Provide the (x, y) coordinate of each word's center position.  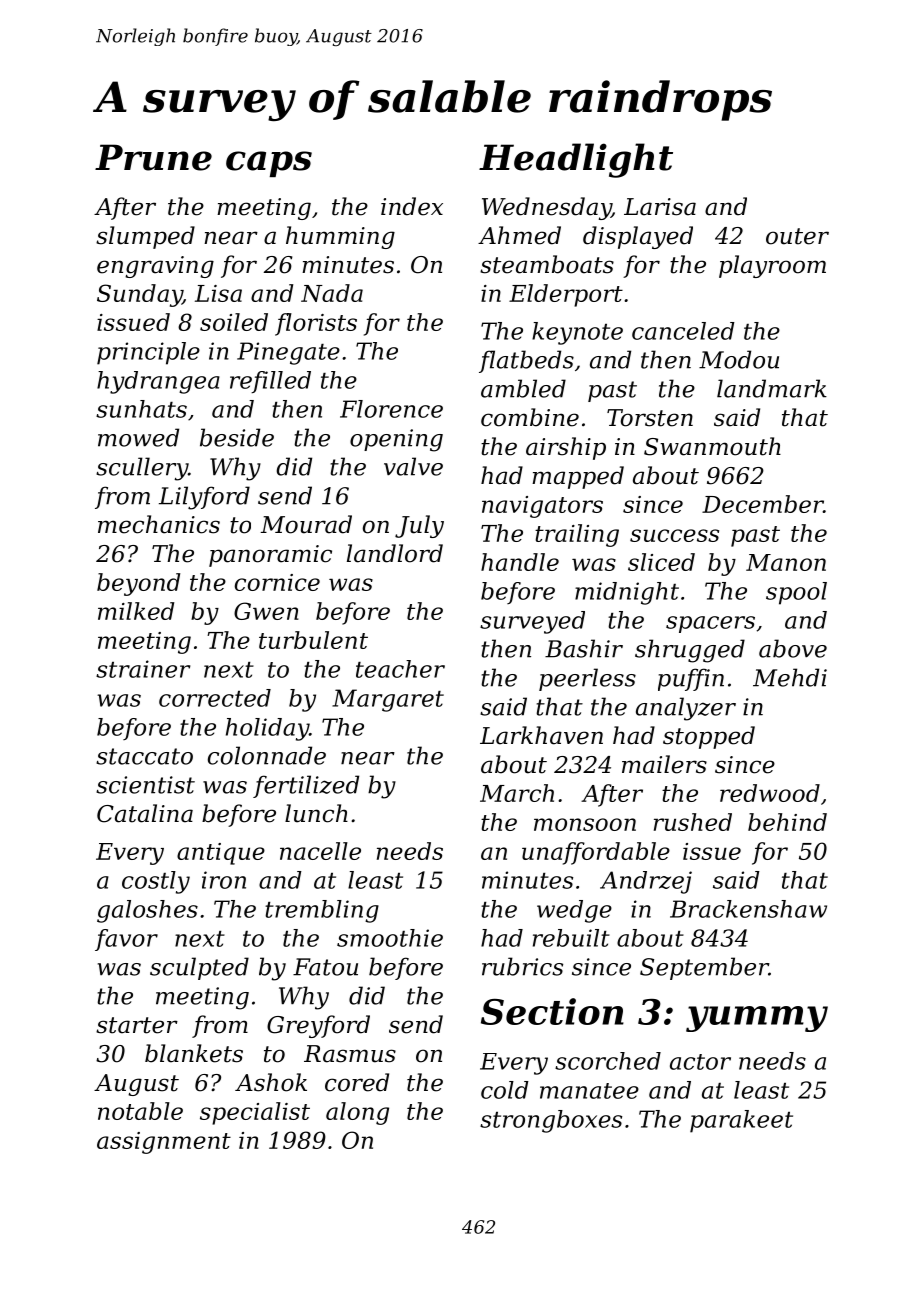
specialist (255, 1113)
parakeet (741, 1121)
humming (340, 237)
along (357, 1113)
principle (148, 353)
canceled (683, 331)
